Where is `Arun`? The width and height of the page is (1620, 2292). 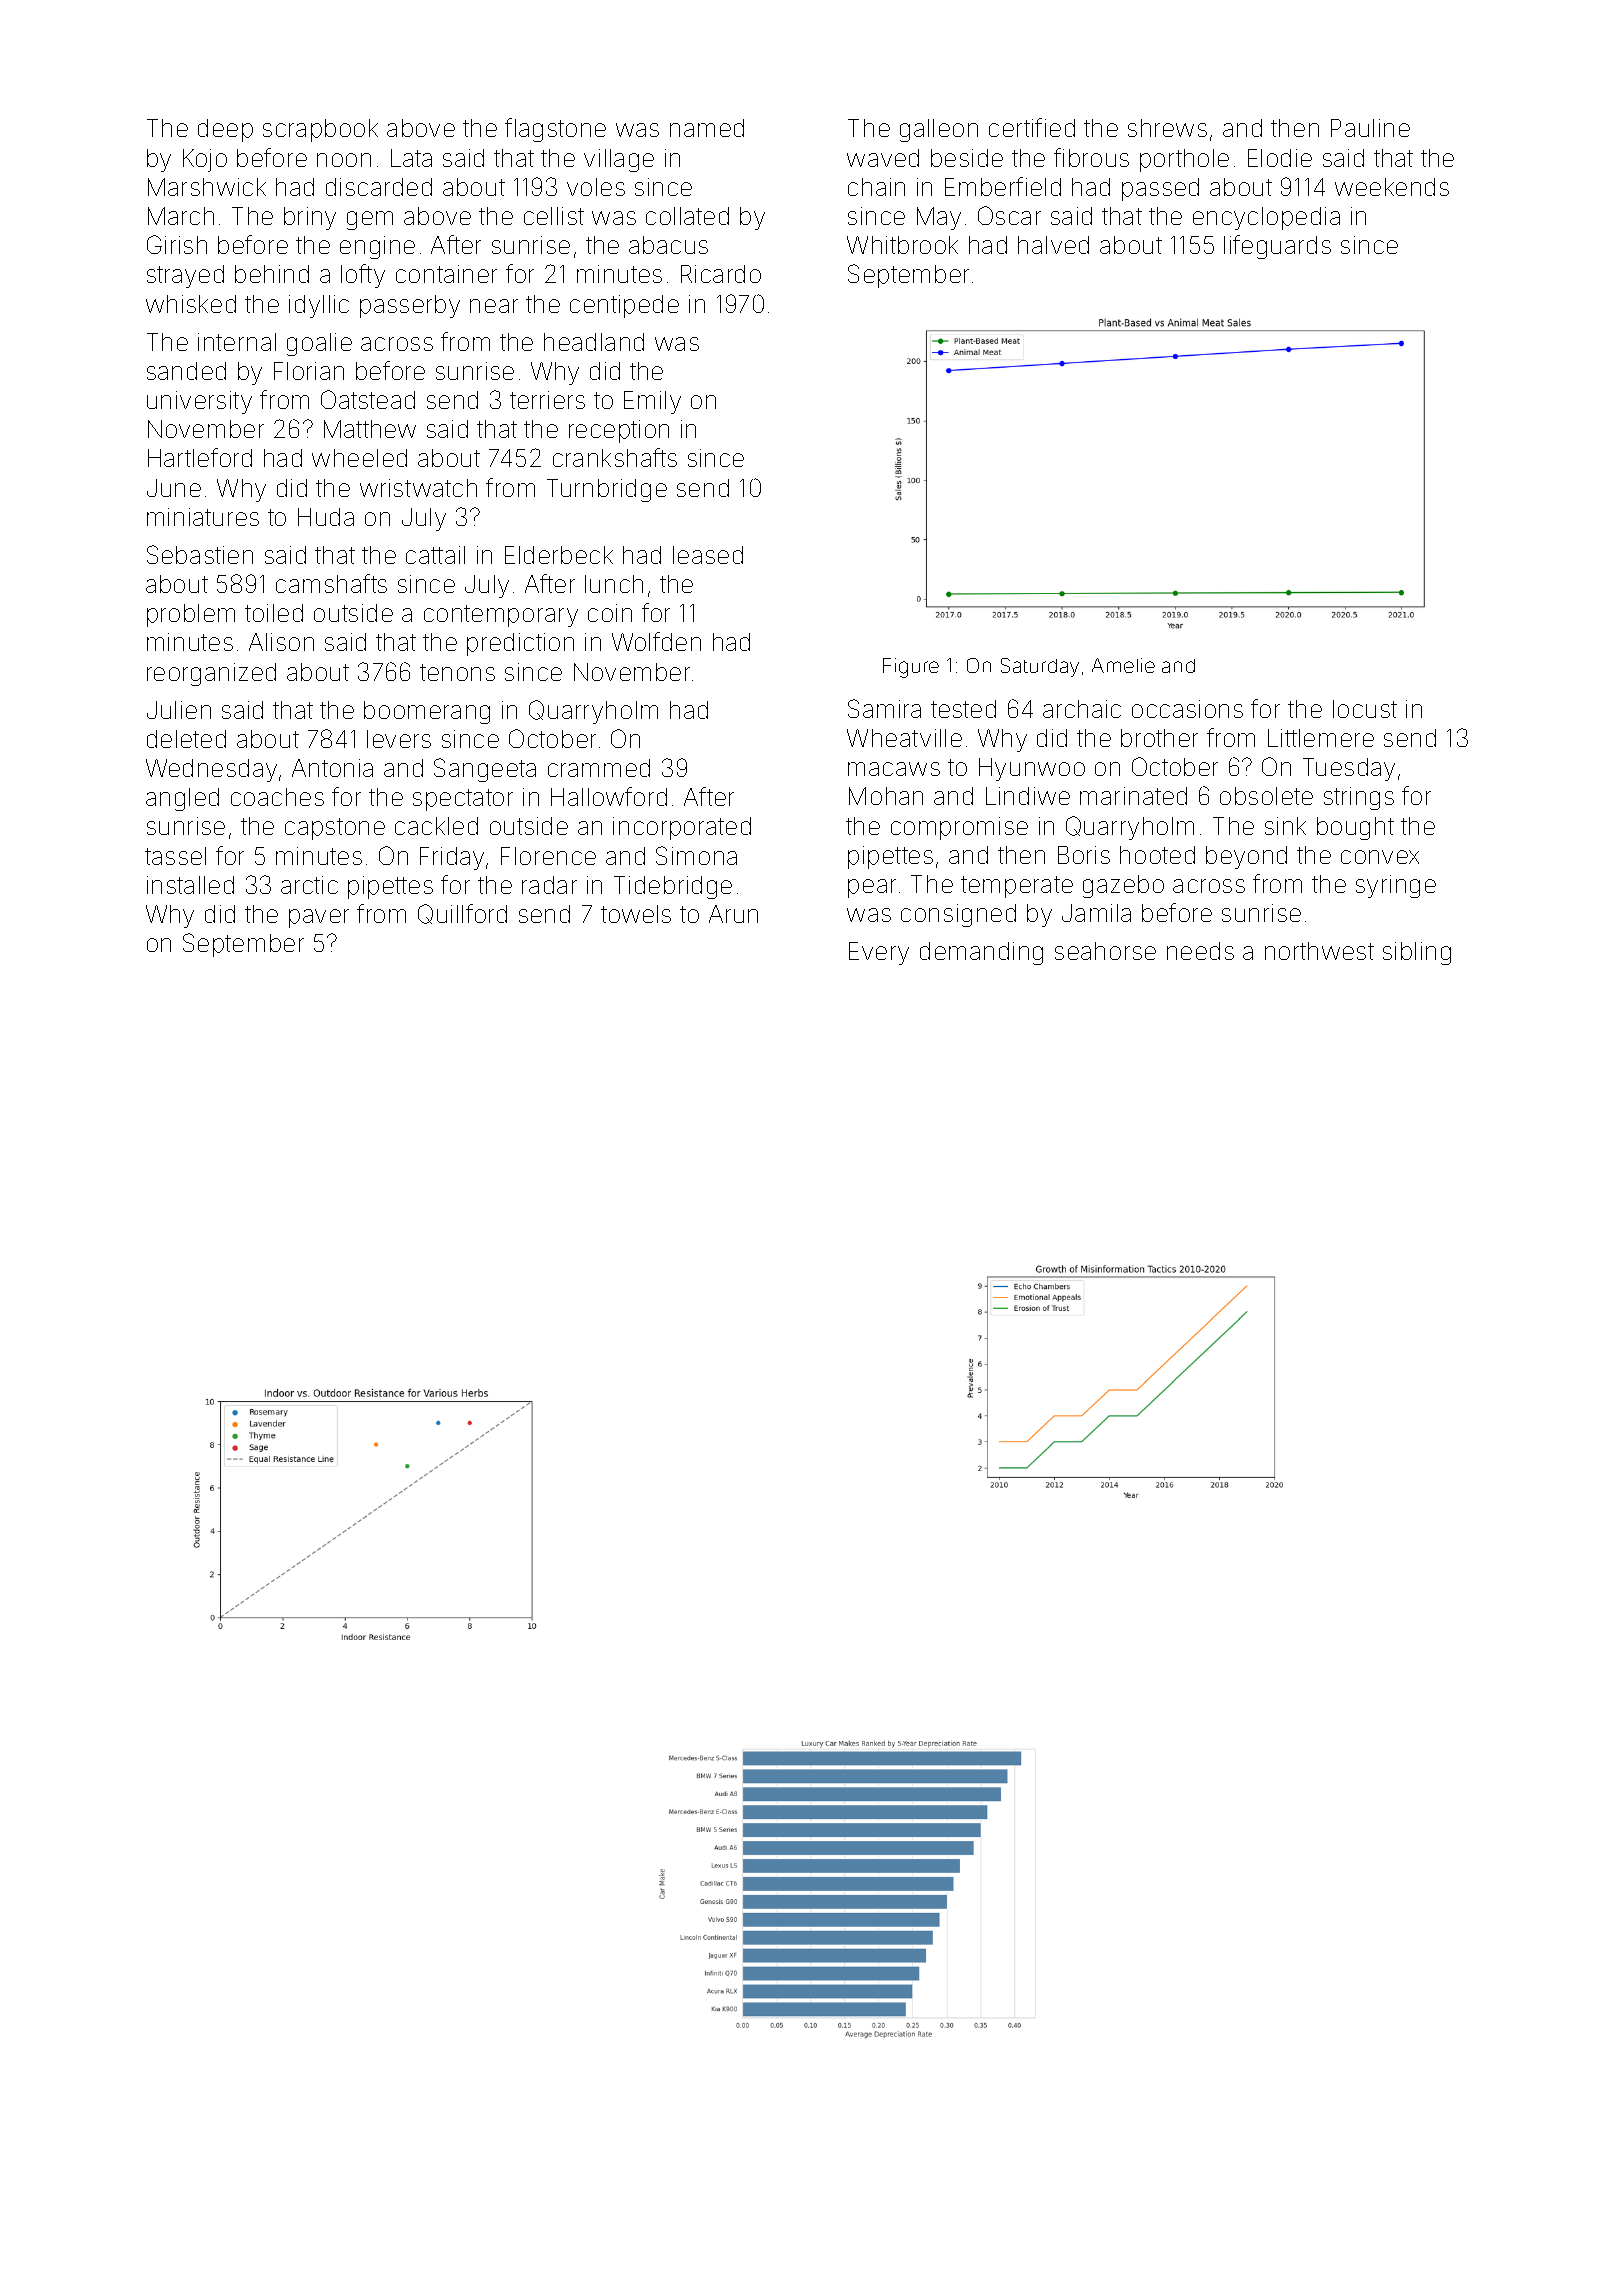
Arun is located at coordinates (733, 914).
